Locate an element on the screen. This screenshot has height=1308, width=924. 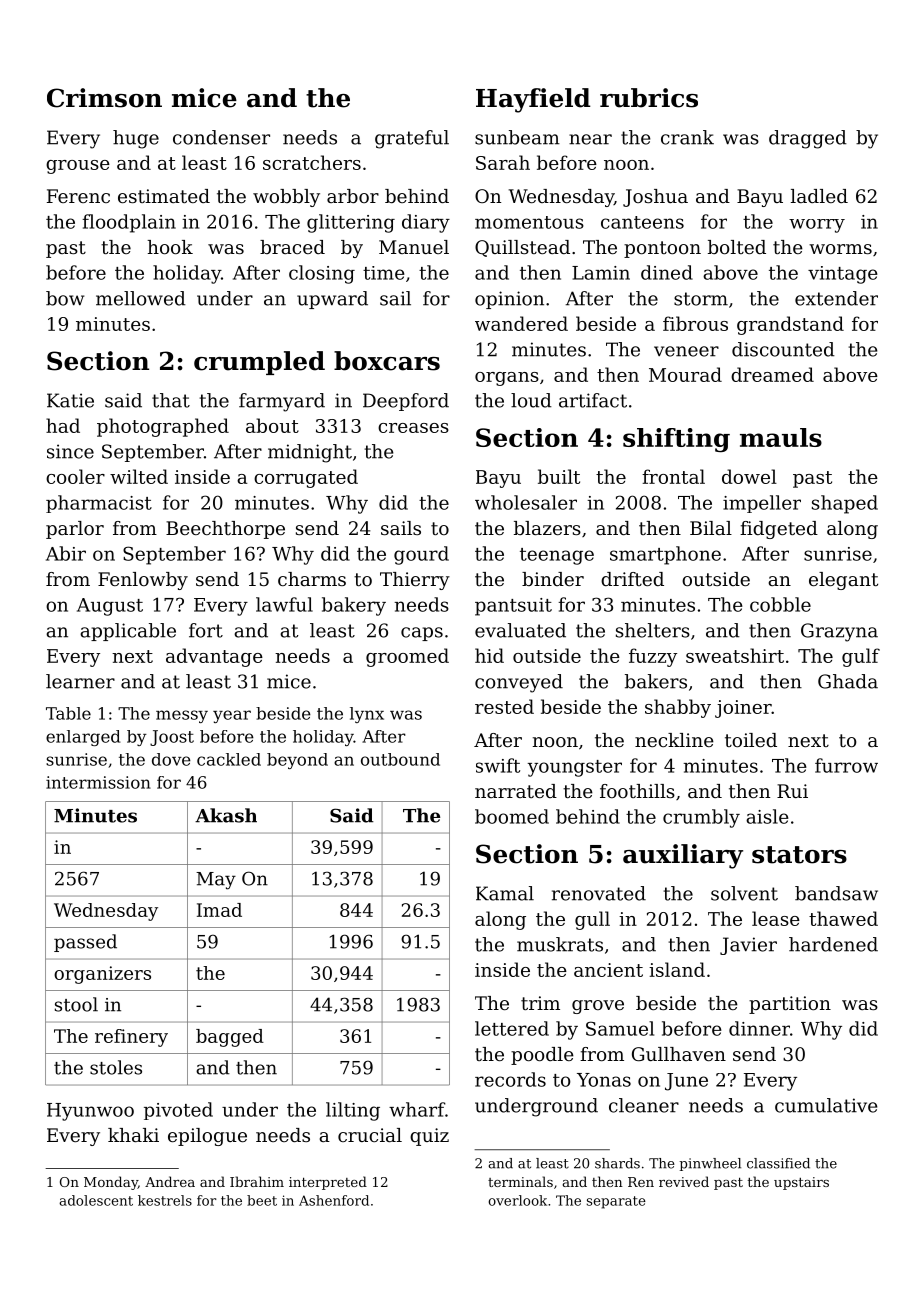
bakery is located at coordinates (354, 606).
